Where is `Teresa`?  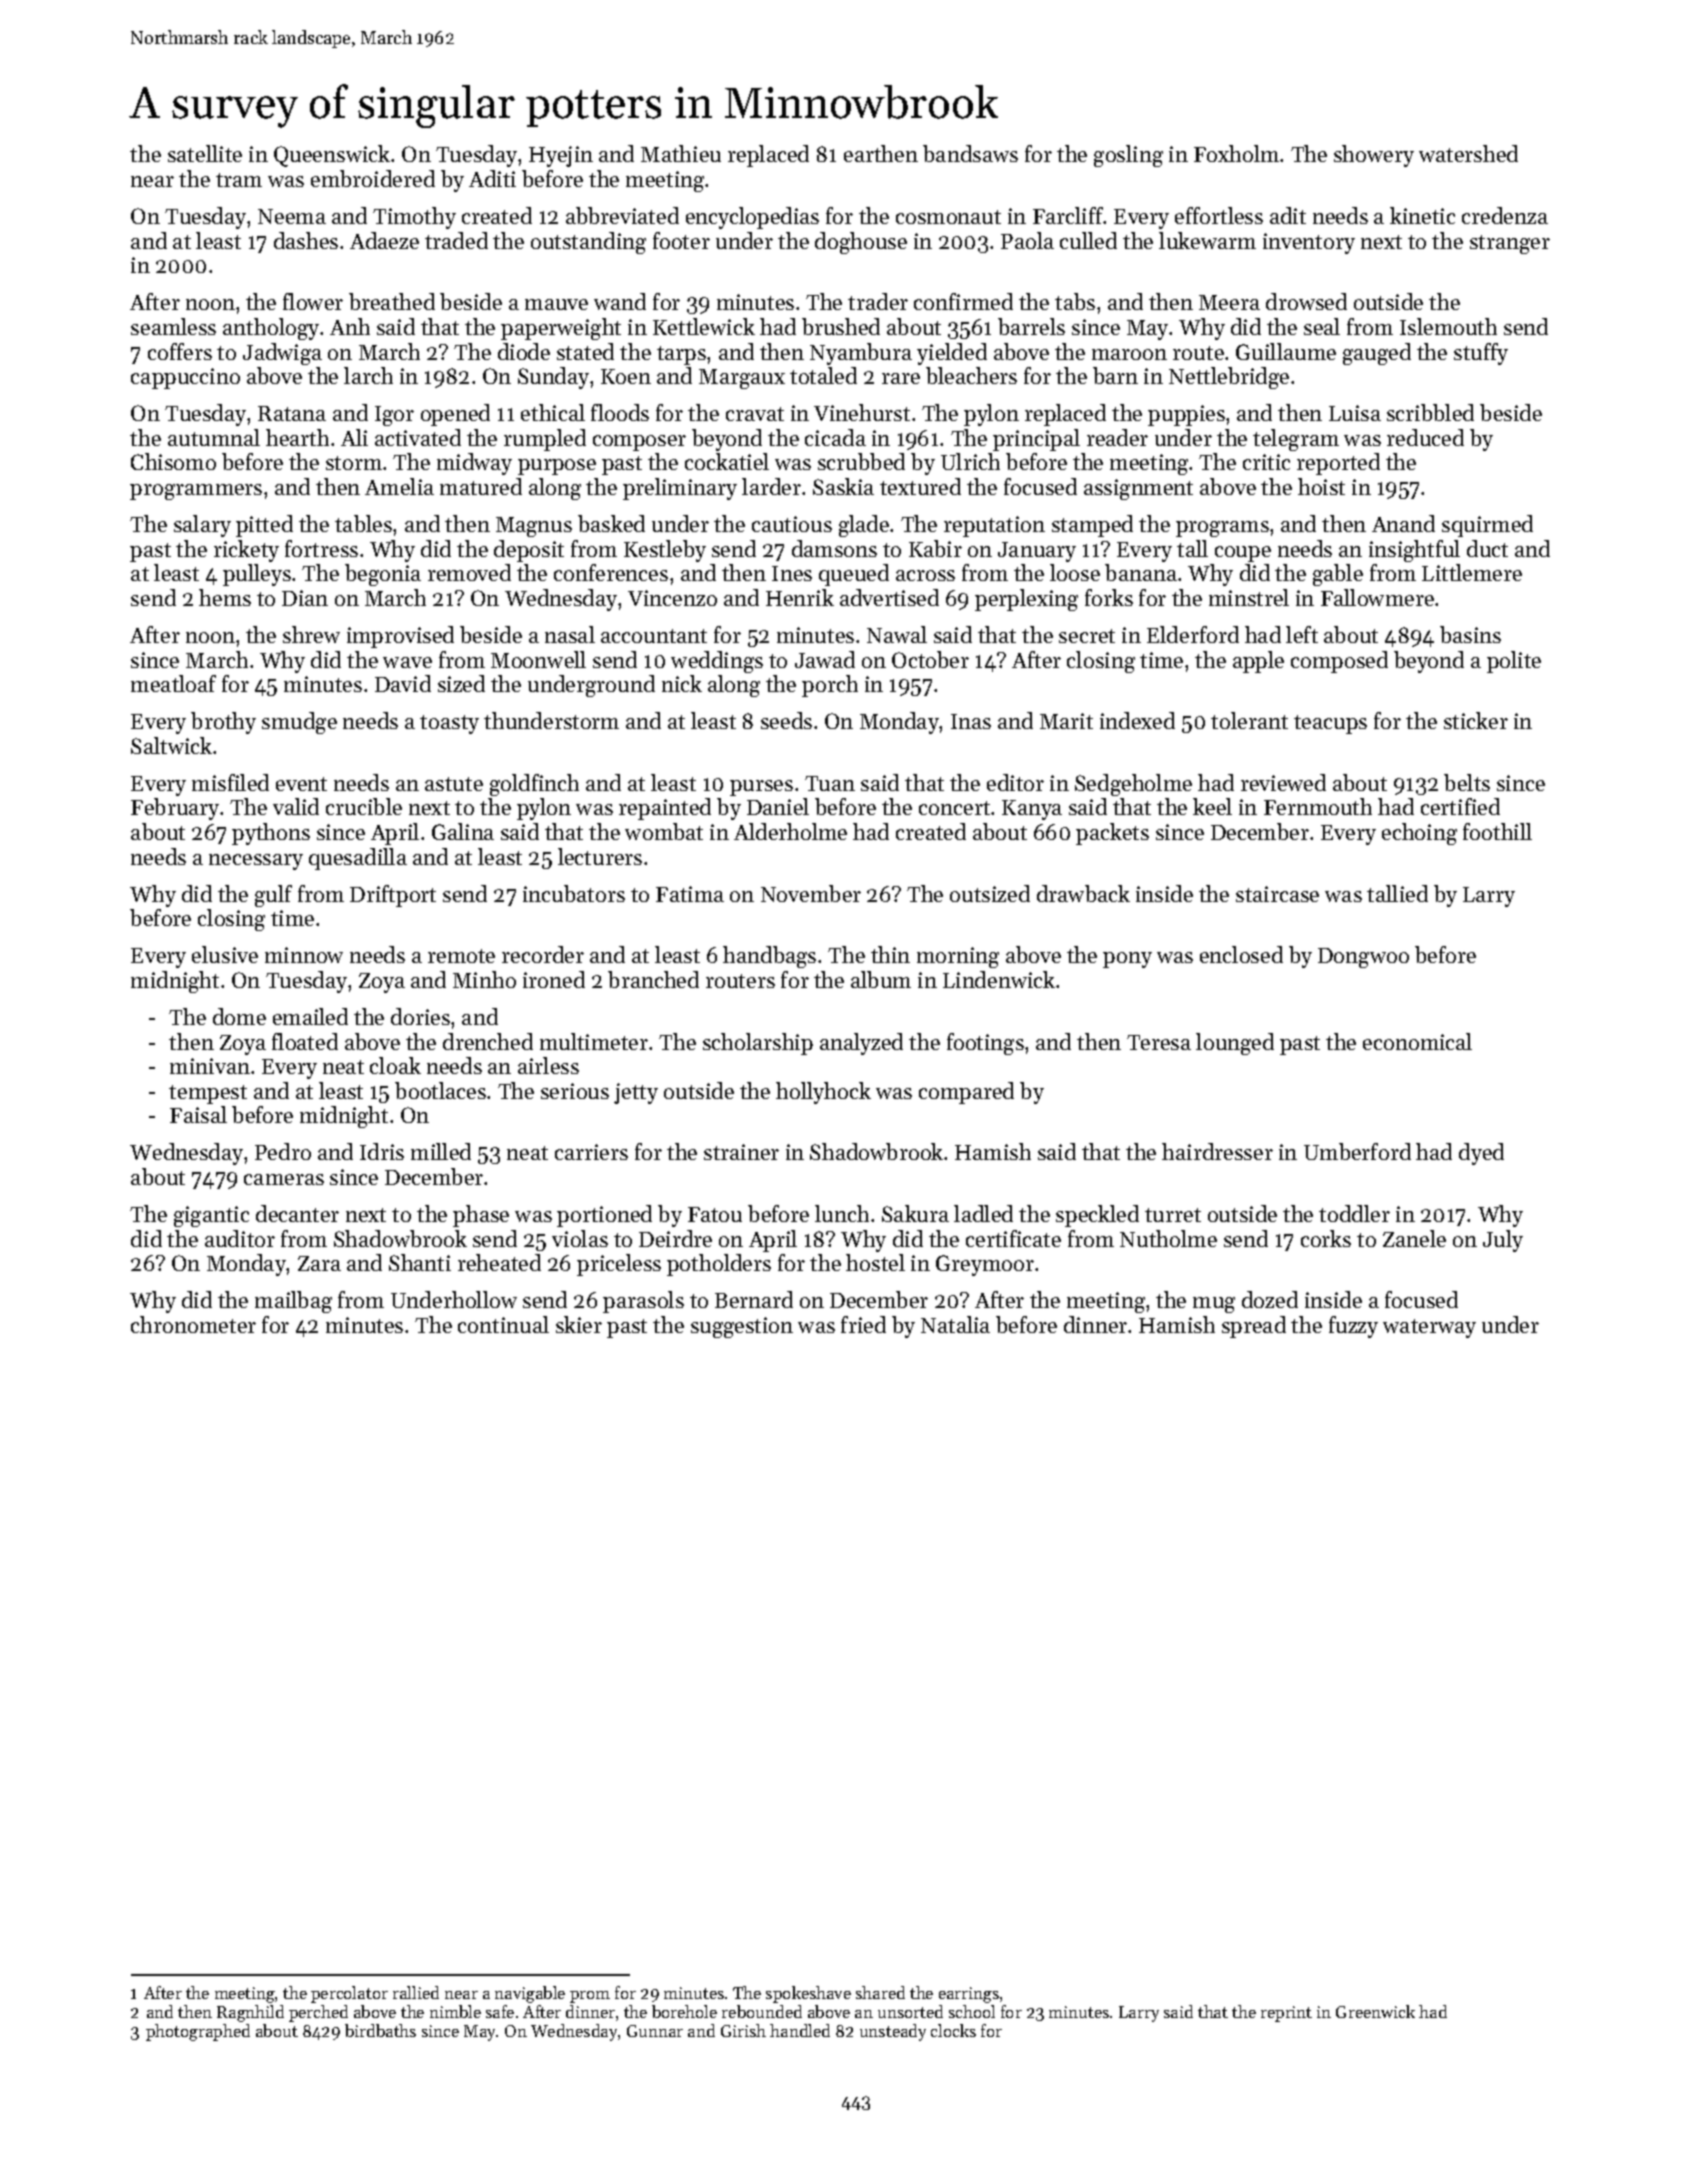
Teresa is located at coordinates (1159, 1042).
